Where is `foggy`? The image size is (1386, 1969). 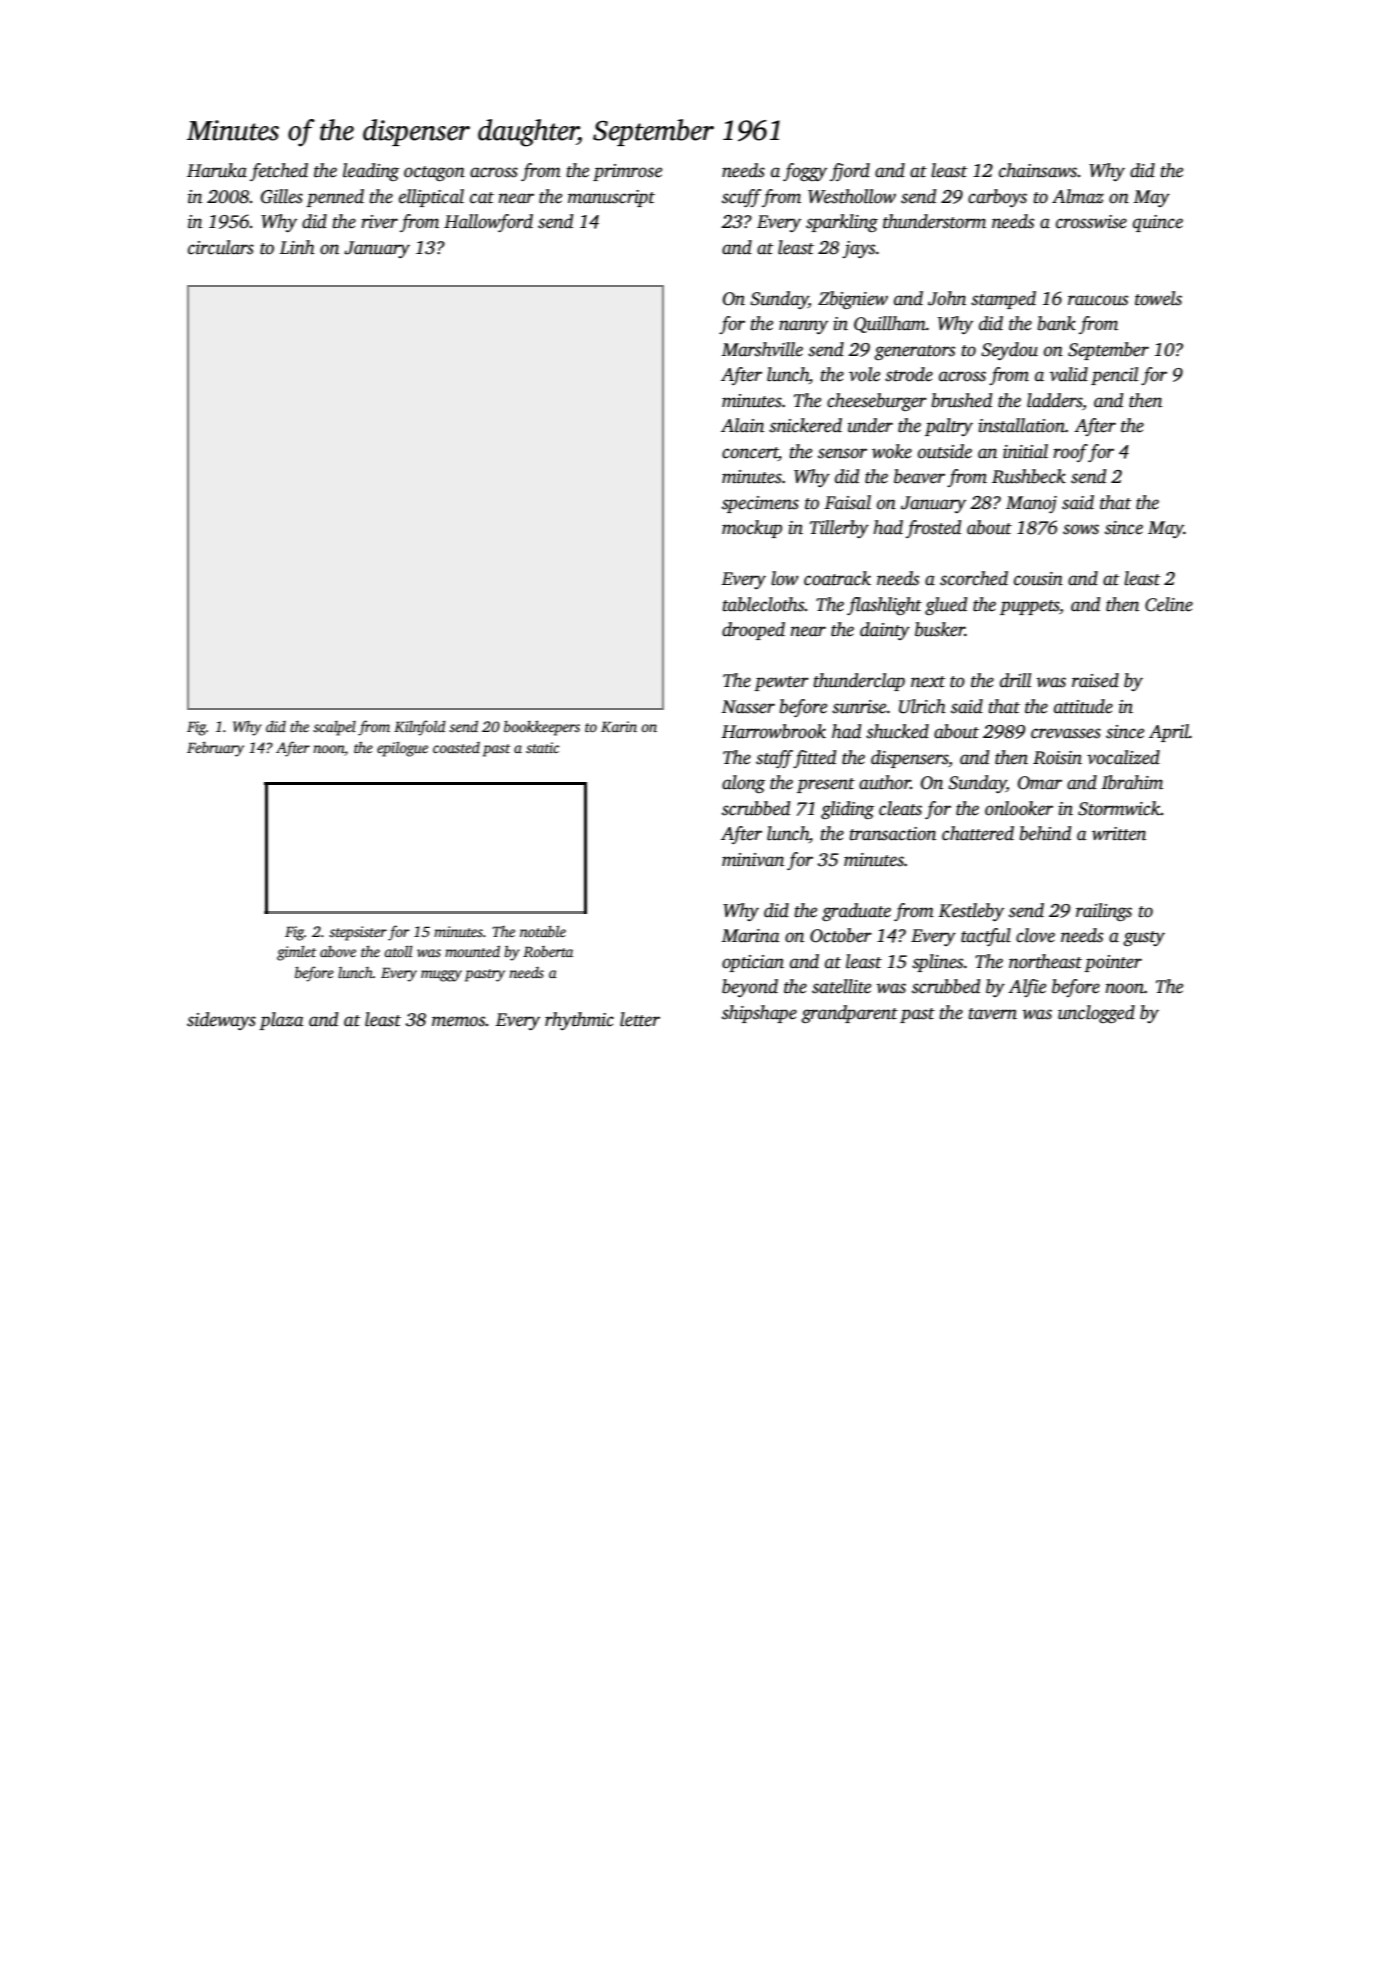
foggy is located at coordinates (805, 172).
